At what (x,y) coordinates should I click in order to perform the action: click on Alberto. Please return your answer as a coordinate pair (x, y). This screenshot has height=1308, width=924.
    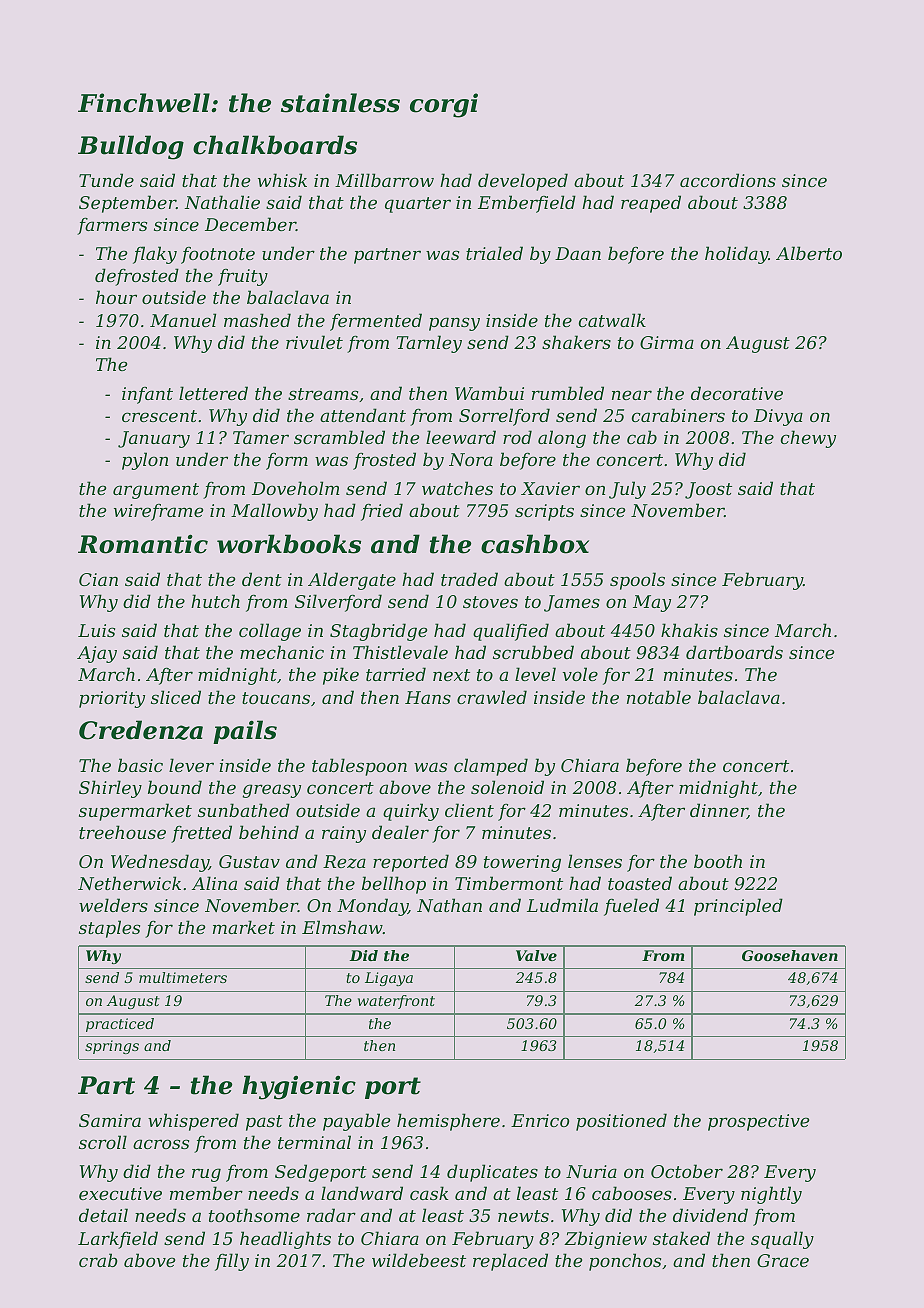
    Looking at the image, I should click on (809, 253).
